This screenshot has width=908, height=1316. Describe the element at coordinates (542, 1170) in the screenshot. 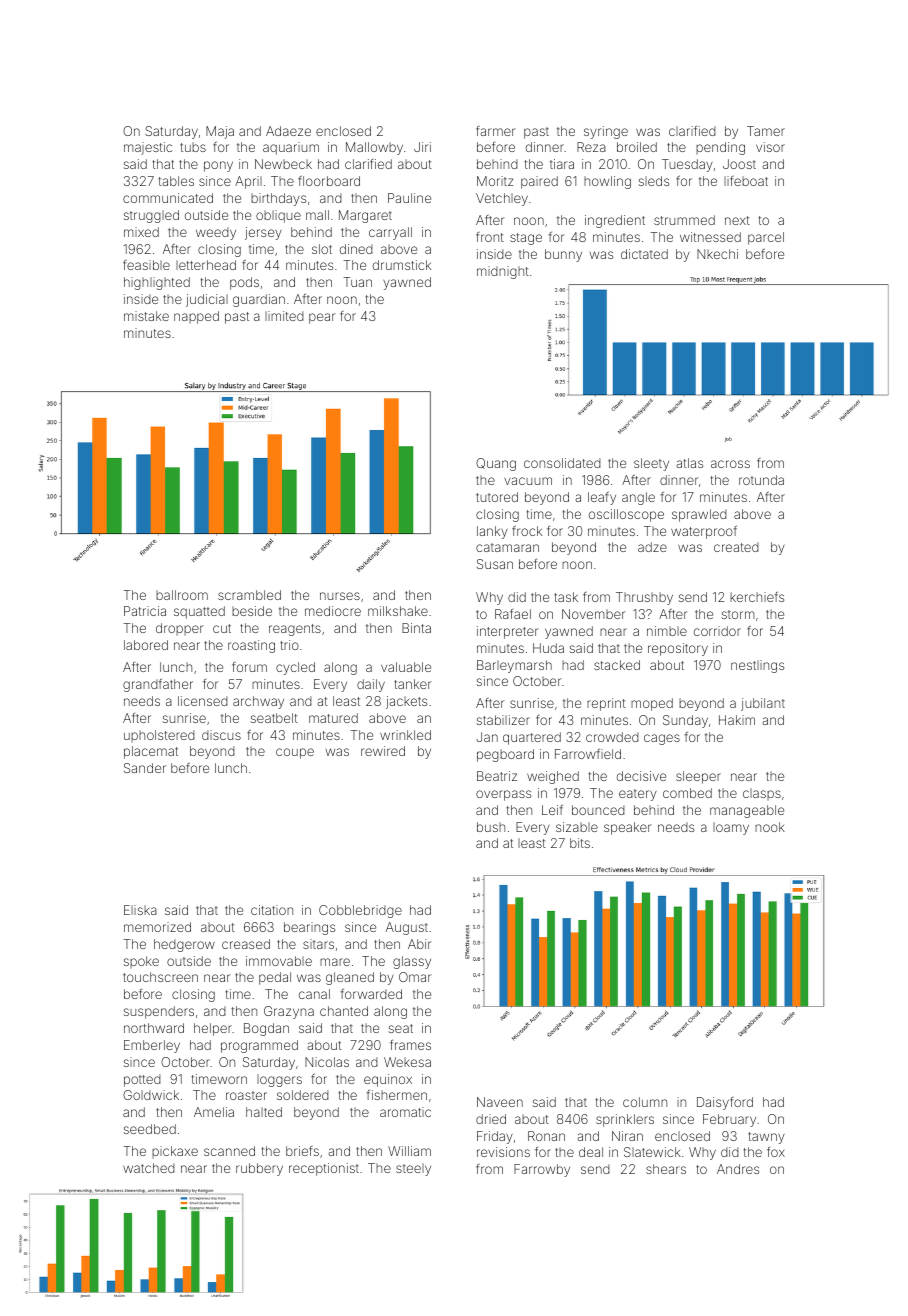

I see `Farrowby` at that location.
